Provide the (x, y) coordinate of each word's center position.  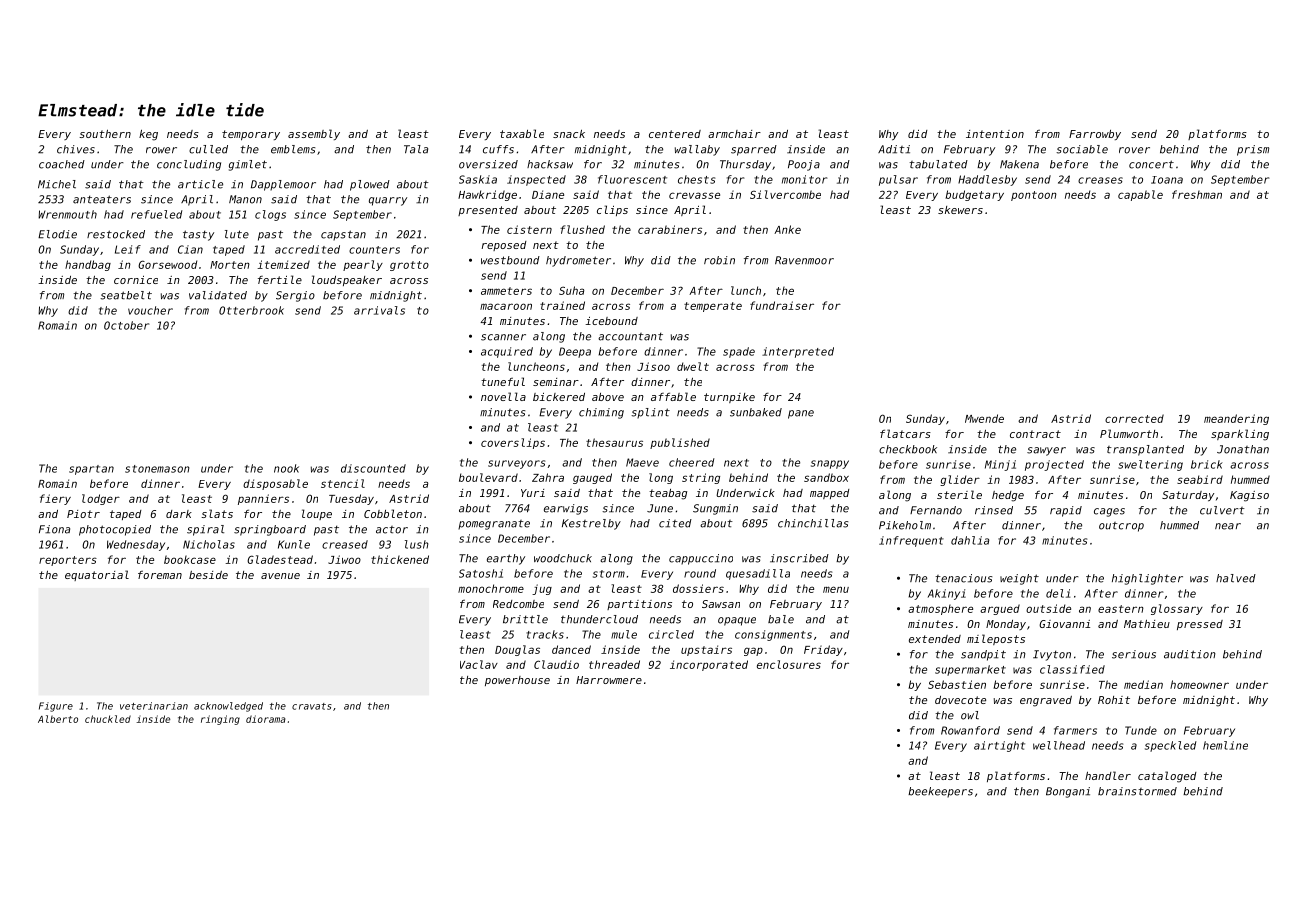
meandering (1236, 419)
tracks (545, 634)
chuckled (108, 719)
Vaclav (479, 664)
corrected (1134, 418)
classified (1072, 669)
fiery (55, 499)
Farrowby (1095, 135)
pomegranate (494, 525)
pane (801, 414)
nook (286, 468)
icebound (611, 321)
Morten (230, 265)
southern (105, 134)
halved (1236, 578)
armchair (734, 134)
